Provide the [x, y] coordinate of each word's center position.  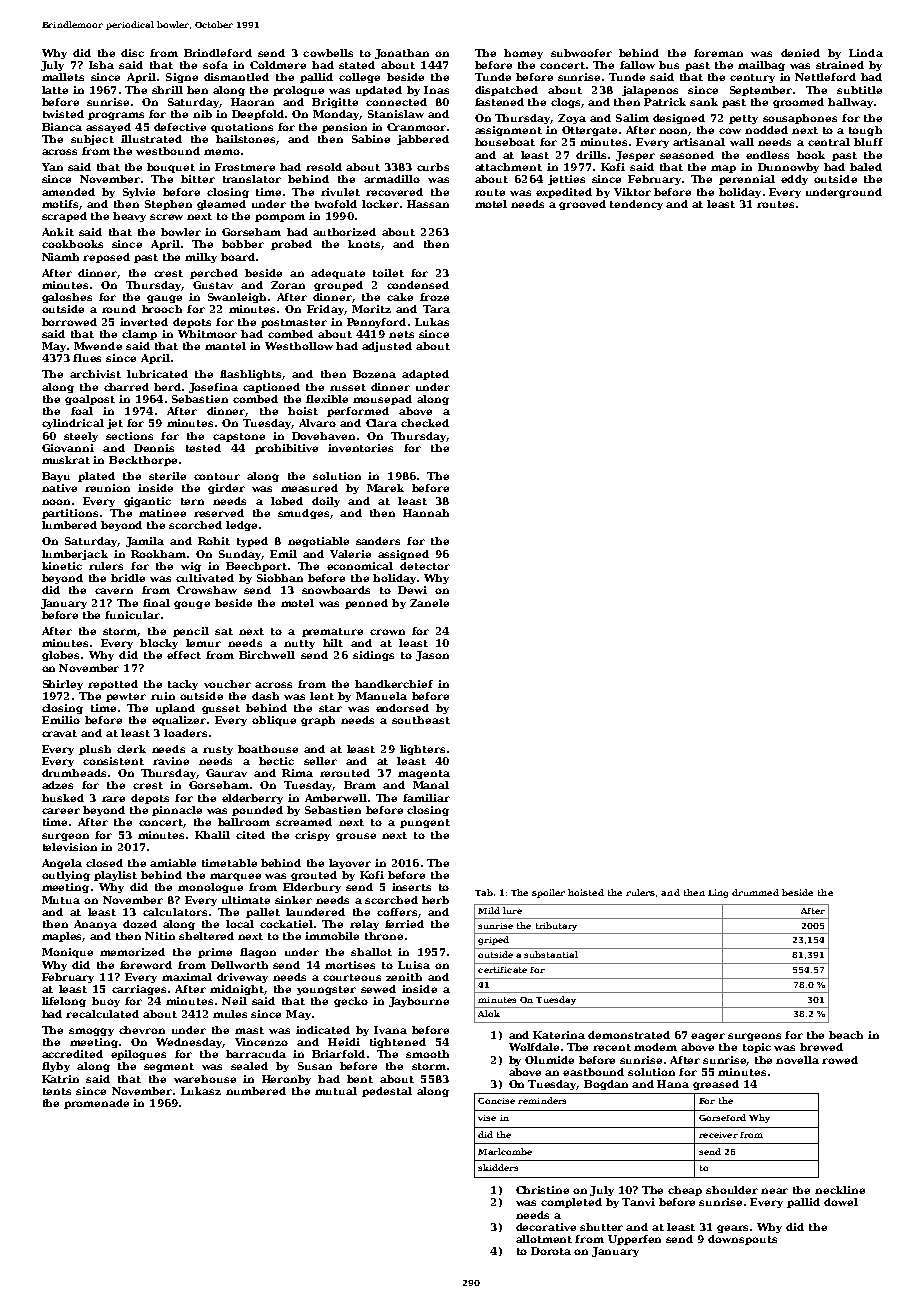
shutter [601, 1227]
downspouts [742, 1240]
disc [132, 53]
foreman [718, 53]
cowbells [328, 53]
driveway [242, 978]
